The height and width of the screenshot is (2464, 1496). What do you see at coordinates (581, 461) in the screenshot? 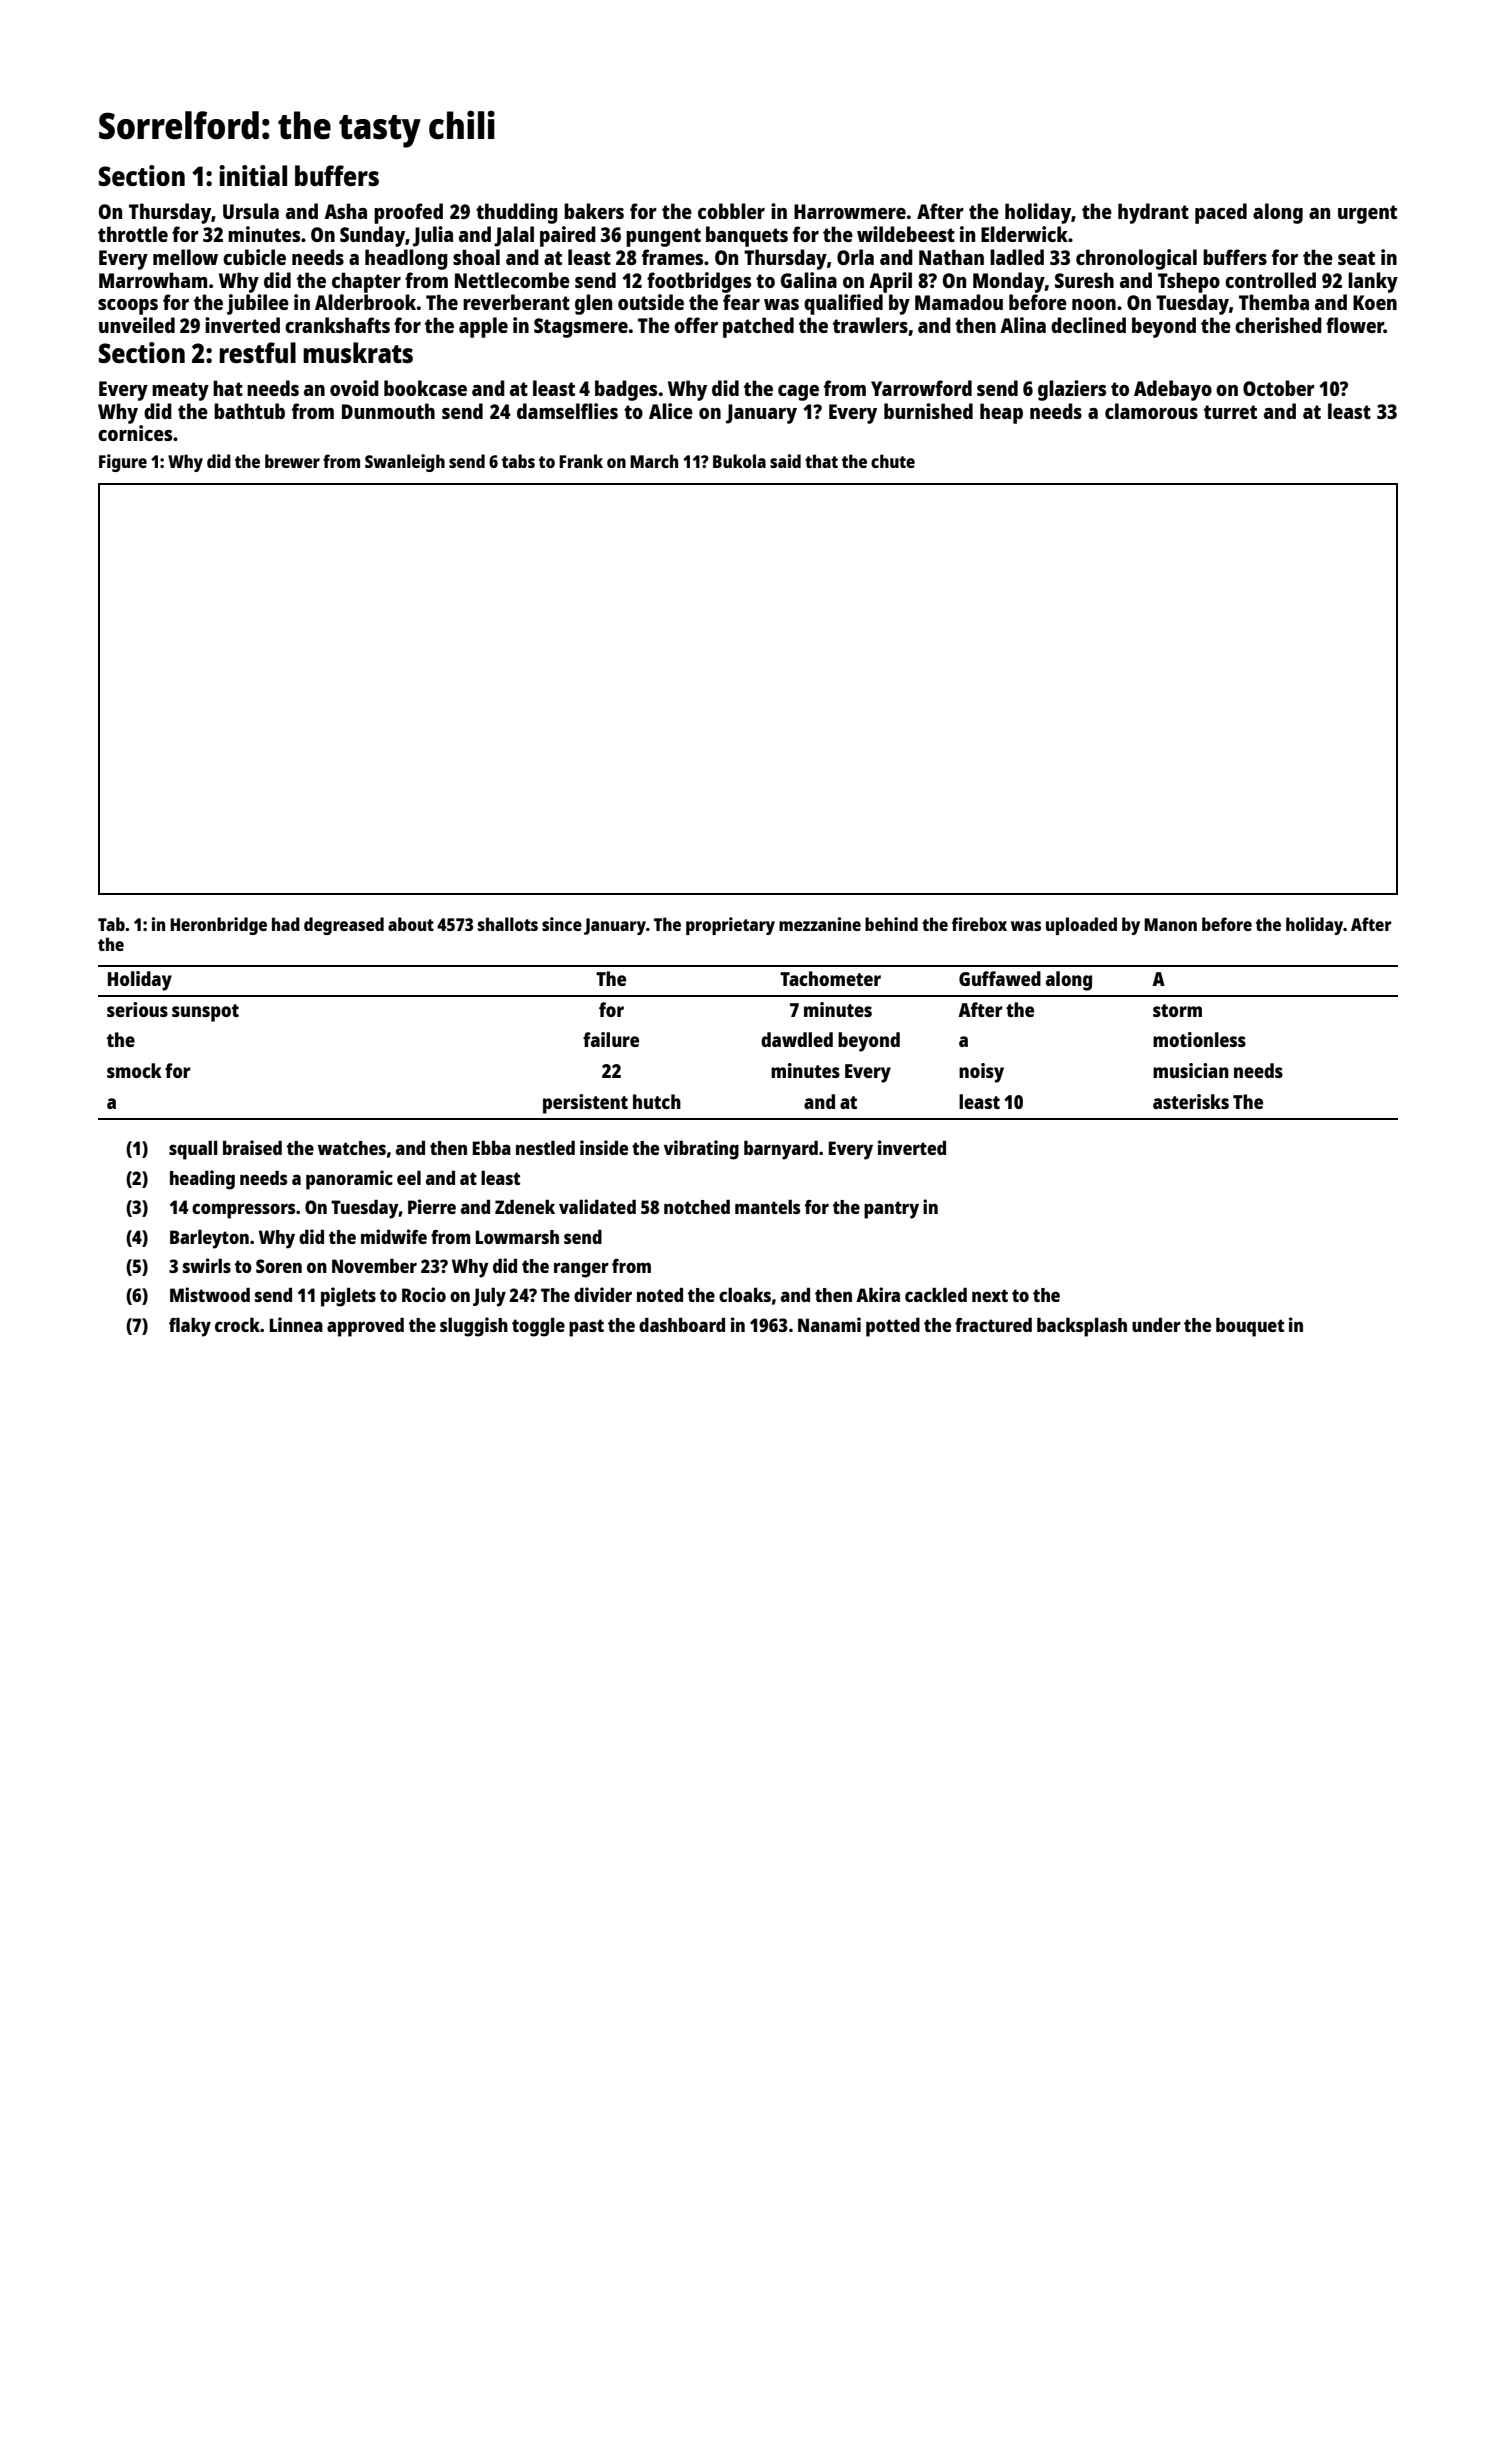
I see `Frank` at bounding box center [581, 461].
